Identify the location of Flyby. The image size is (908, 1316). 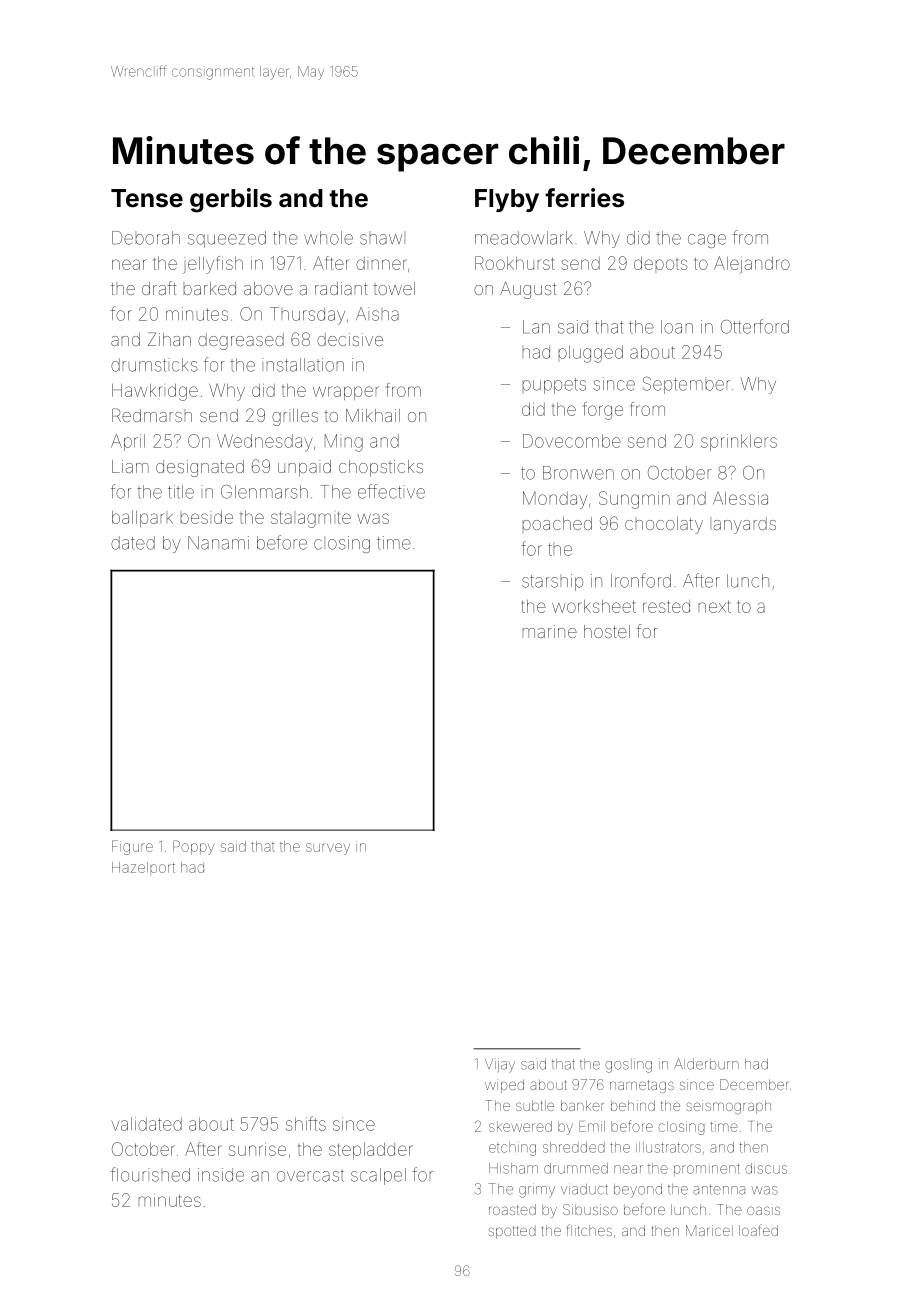
(507, 200).
